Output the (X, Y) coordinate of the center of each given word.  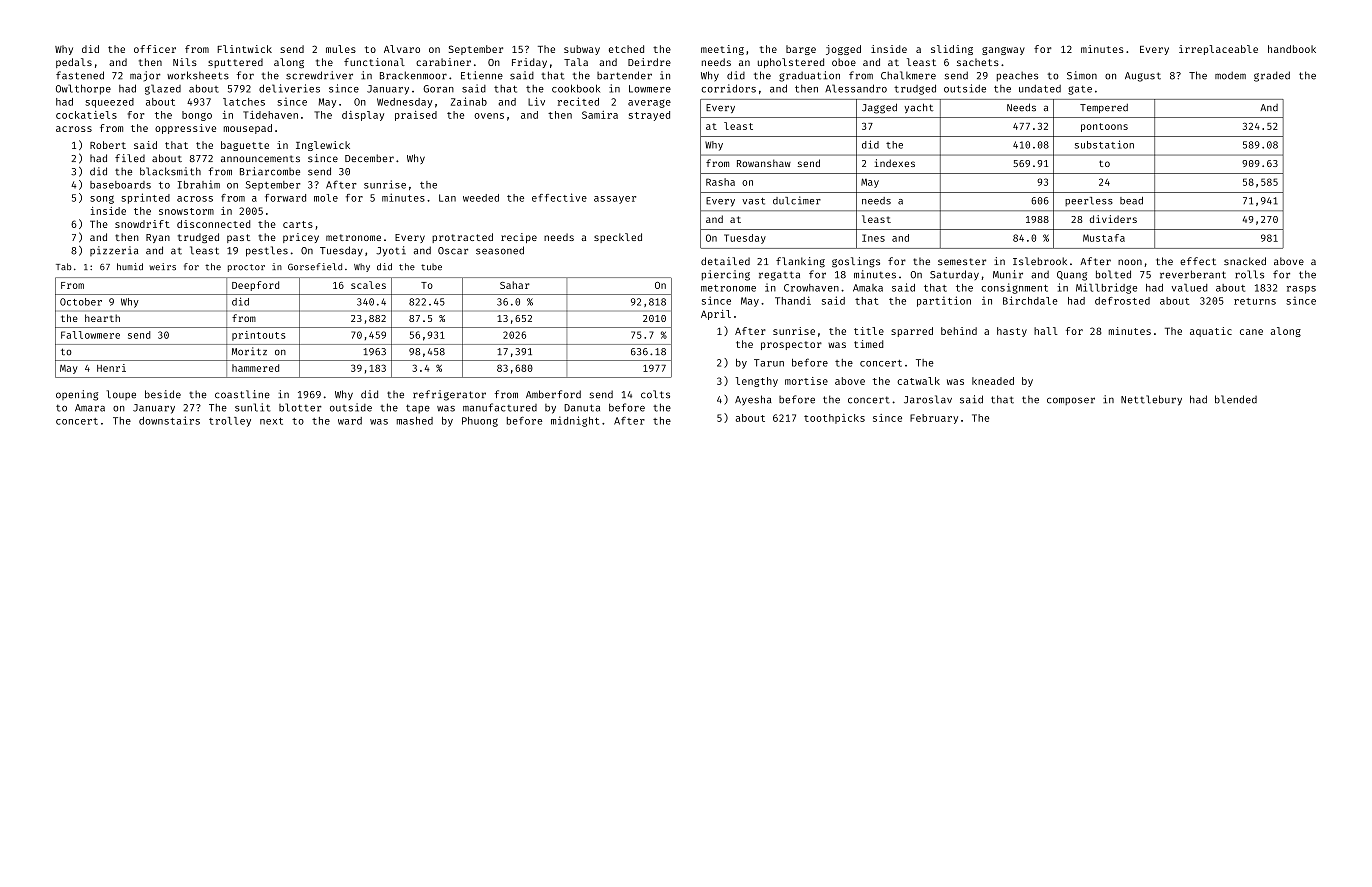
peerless (1089, 201)
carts (298, 224)
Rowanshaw (764, 163)
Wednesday (404, 103)
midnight (575, 421)
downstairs (169, 420)
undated (1040, 89)
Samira (600, 115)
